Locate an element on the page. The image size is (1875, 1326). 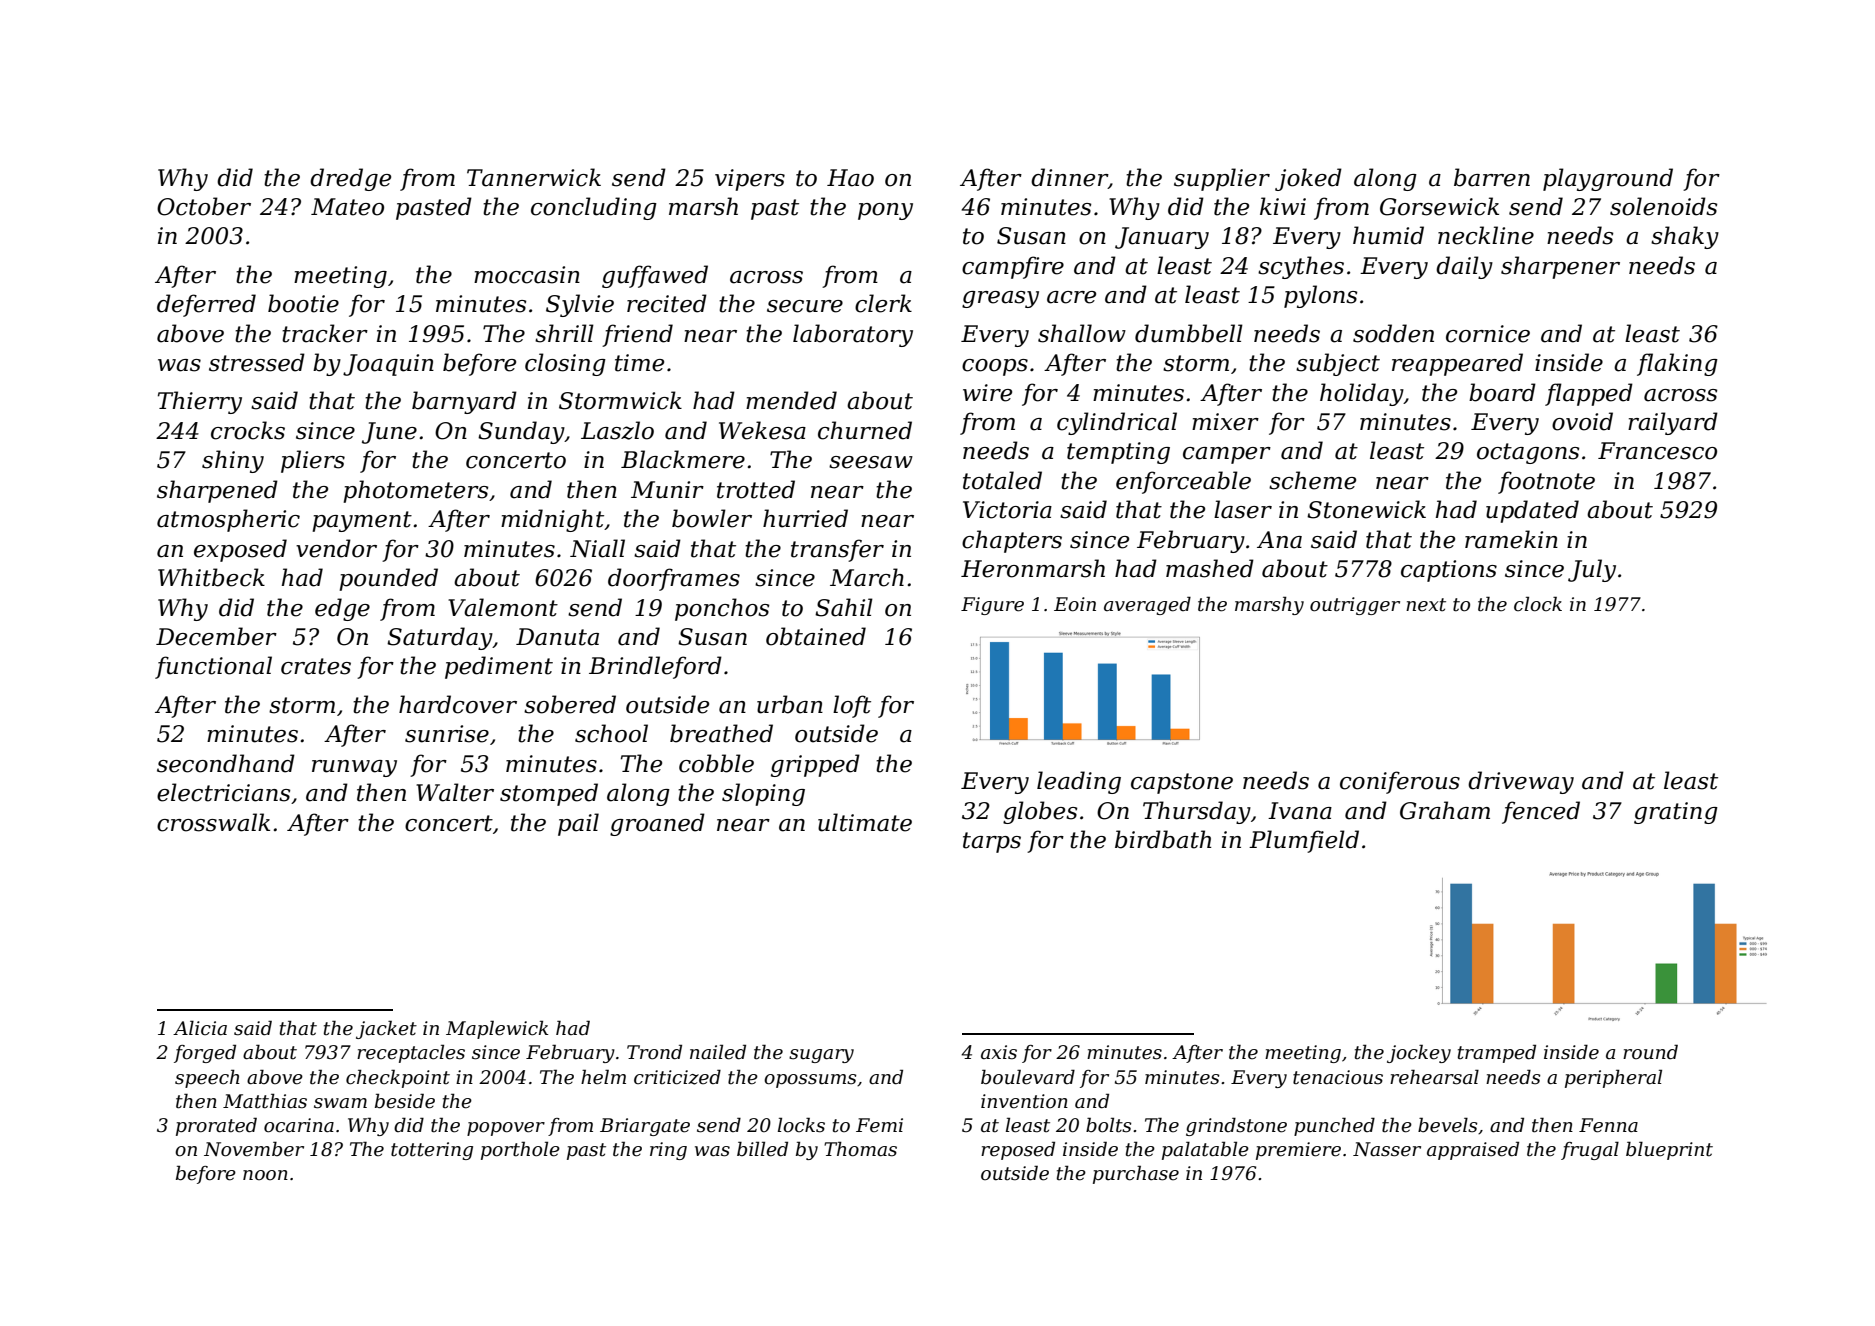
dinner is located at coordinates (1069, 177).
